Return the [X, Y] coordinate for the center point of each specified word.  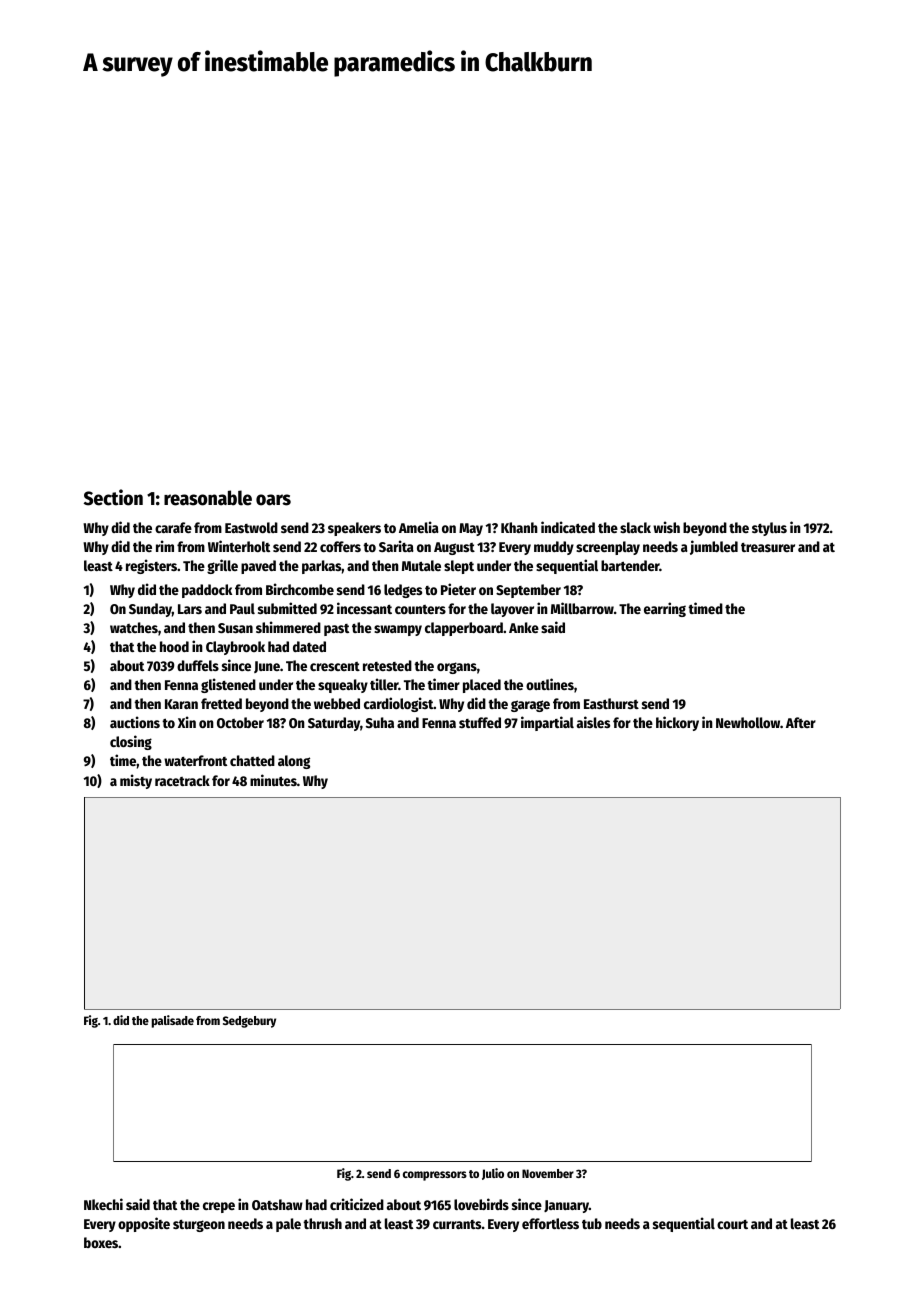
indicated [568, 527]
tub [592, 1223]
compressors [435, 1176]
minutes [273, 780]
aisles [593, 722]
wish [666, 527]
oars [273, 500]
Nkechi [103, 1204]
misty [136, 781]
